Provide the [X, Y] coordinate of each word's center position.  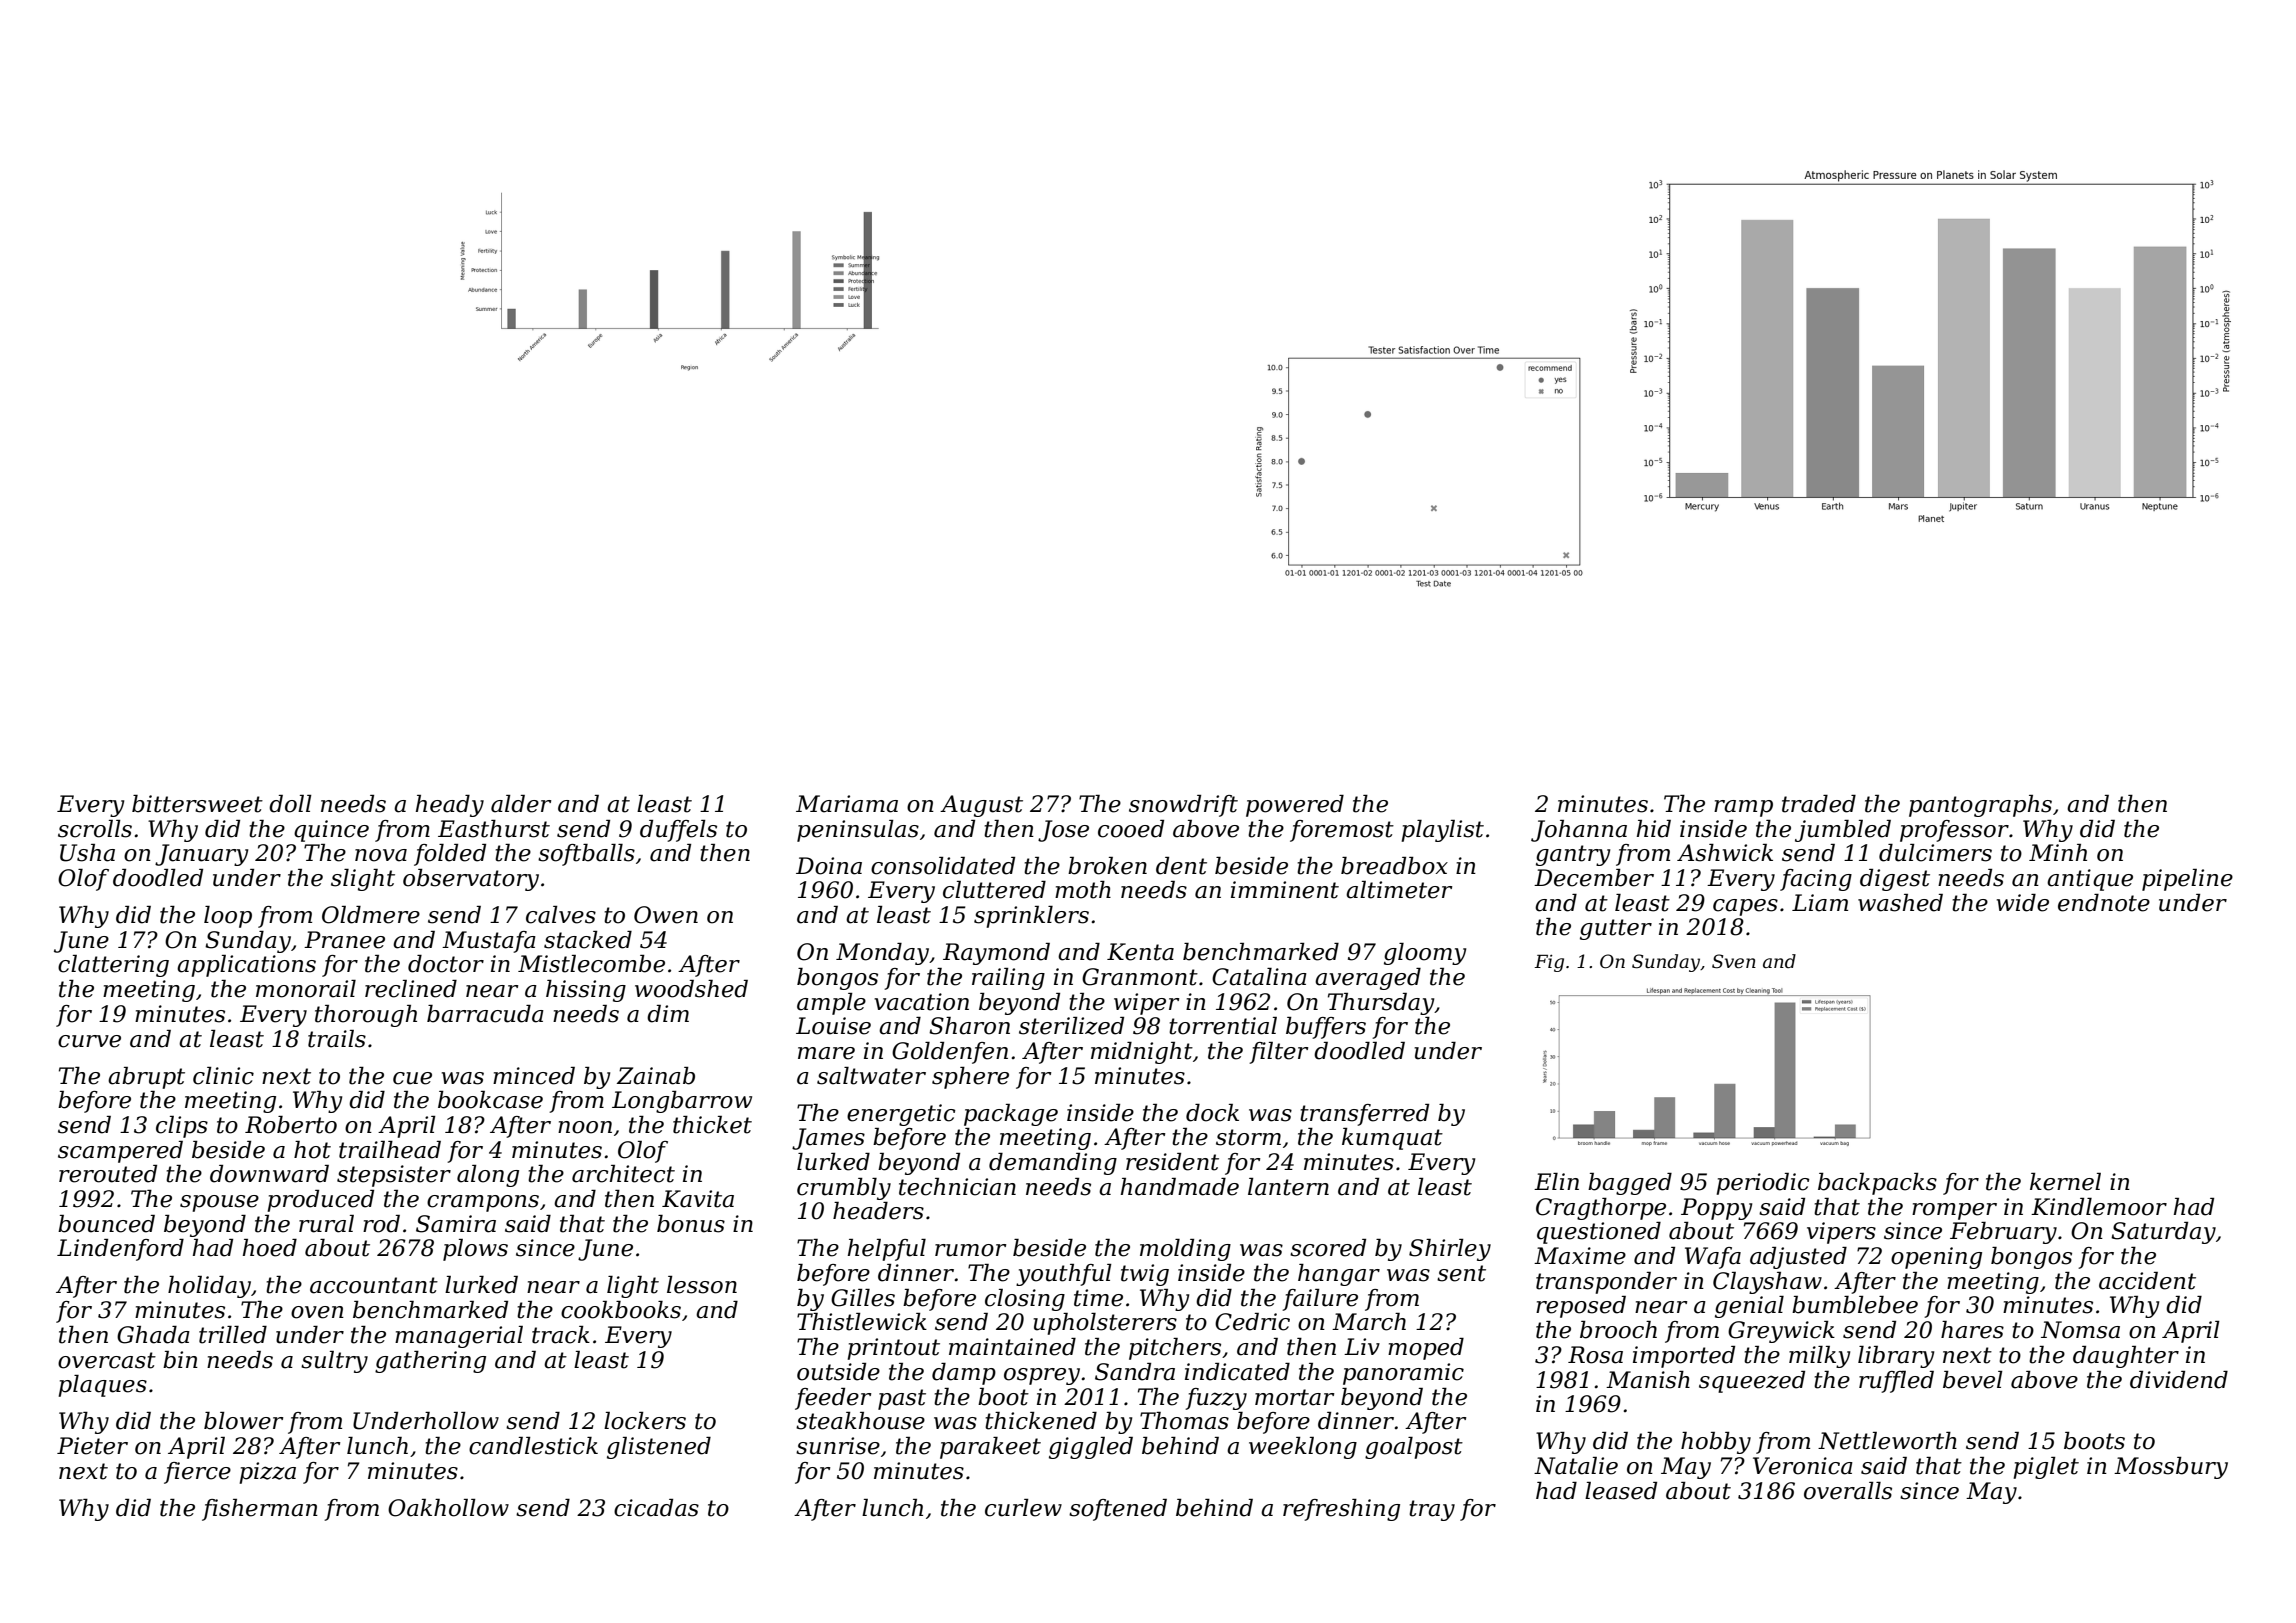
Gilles [863, 1298]
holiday [209, 1287]
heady [450, 806]
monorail [306, 989]
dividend [2179, 1380]
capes [1745, 907]
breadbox [1394, 866]
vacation [921, 1002]
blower [243, 1421]
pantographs [1980, 806]
